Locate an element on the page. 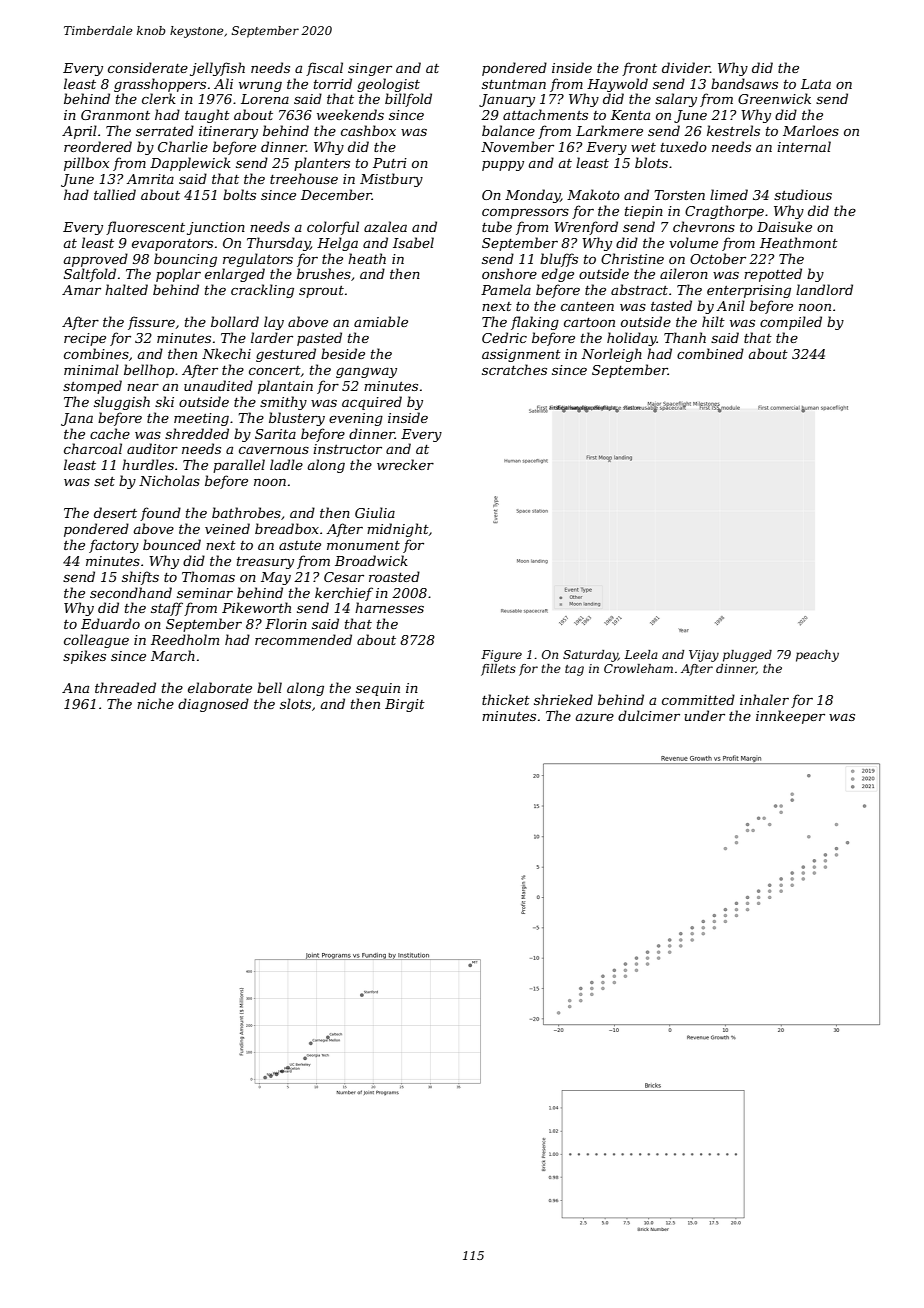 Image resolution: width=924 pixels, height=1308 pixels. Anil is located at coordinates (730, 305).
